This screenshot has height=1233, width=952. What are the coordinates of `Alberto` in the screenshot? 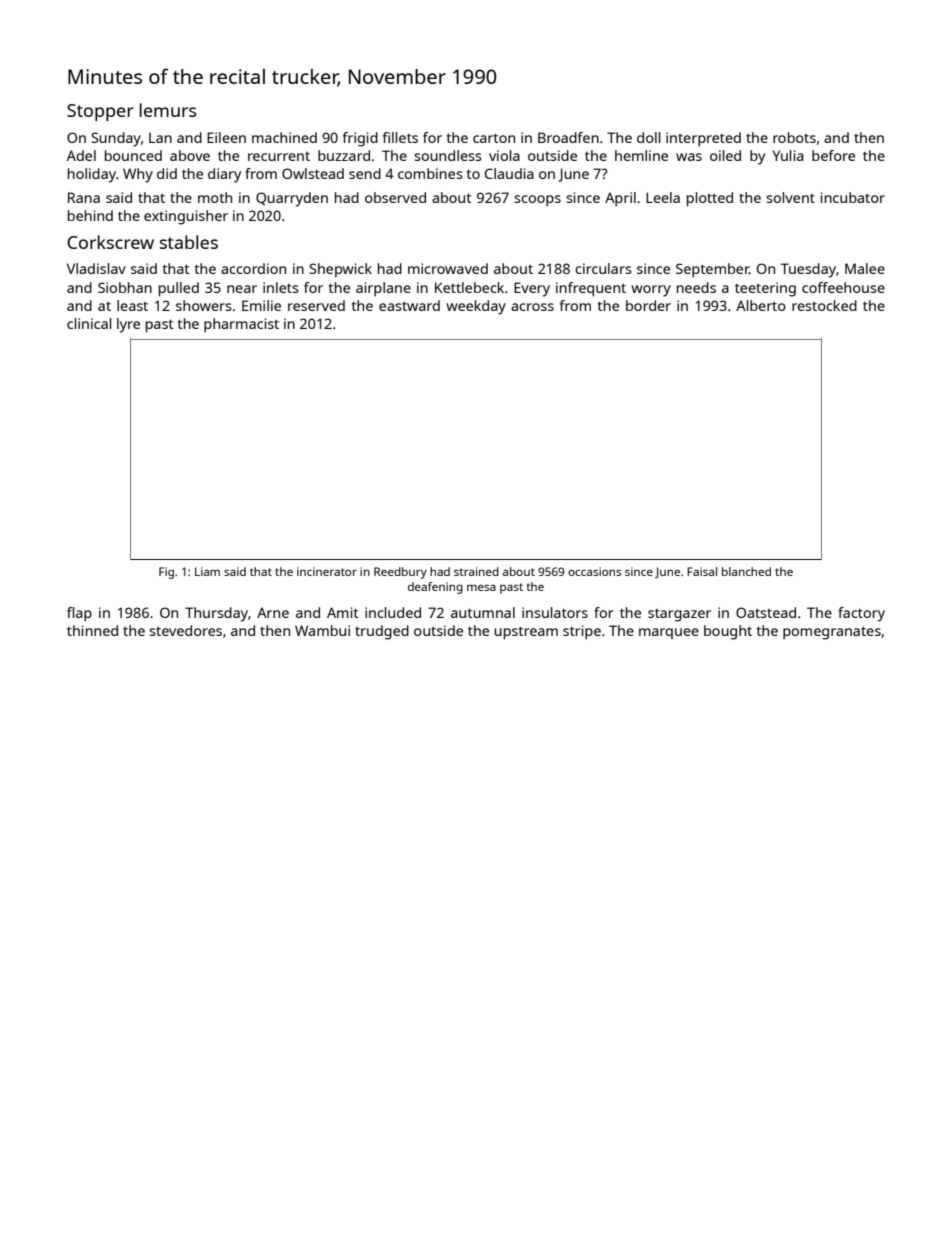 It's located at (761, 305).
